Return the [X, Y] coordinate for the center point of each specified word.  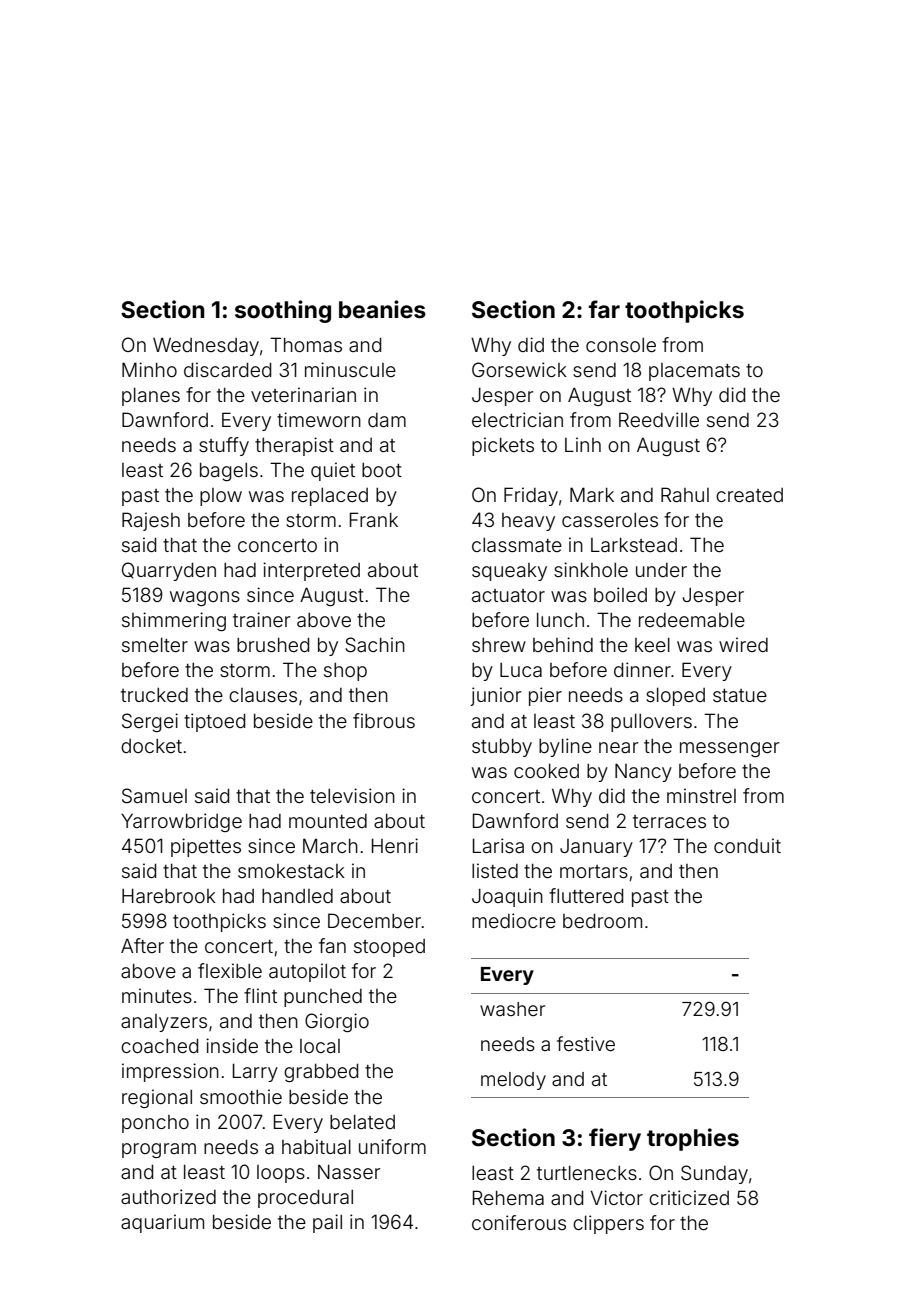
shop [345, 672]
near [618, 747]
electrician [517, 419]
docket [151, 746]
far [604, 309]
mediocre [514, 920]
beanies [382, 309]
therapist [294, 446]
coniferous [519, 1222]
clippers [608, 1224]
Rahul [685, 494]
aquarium [162, 1223]
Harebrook [169, 896]
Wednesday [206, 347]
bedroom [602, 921]
